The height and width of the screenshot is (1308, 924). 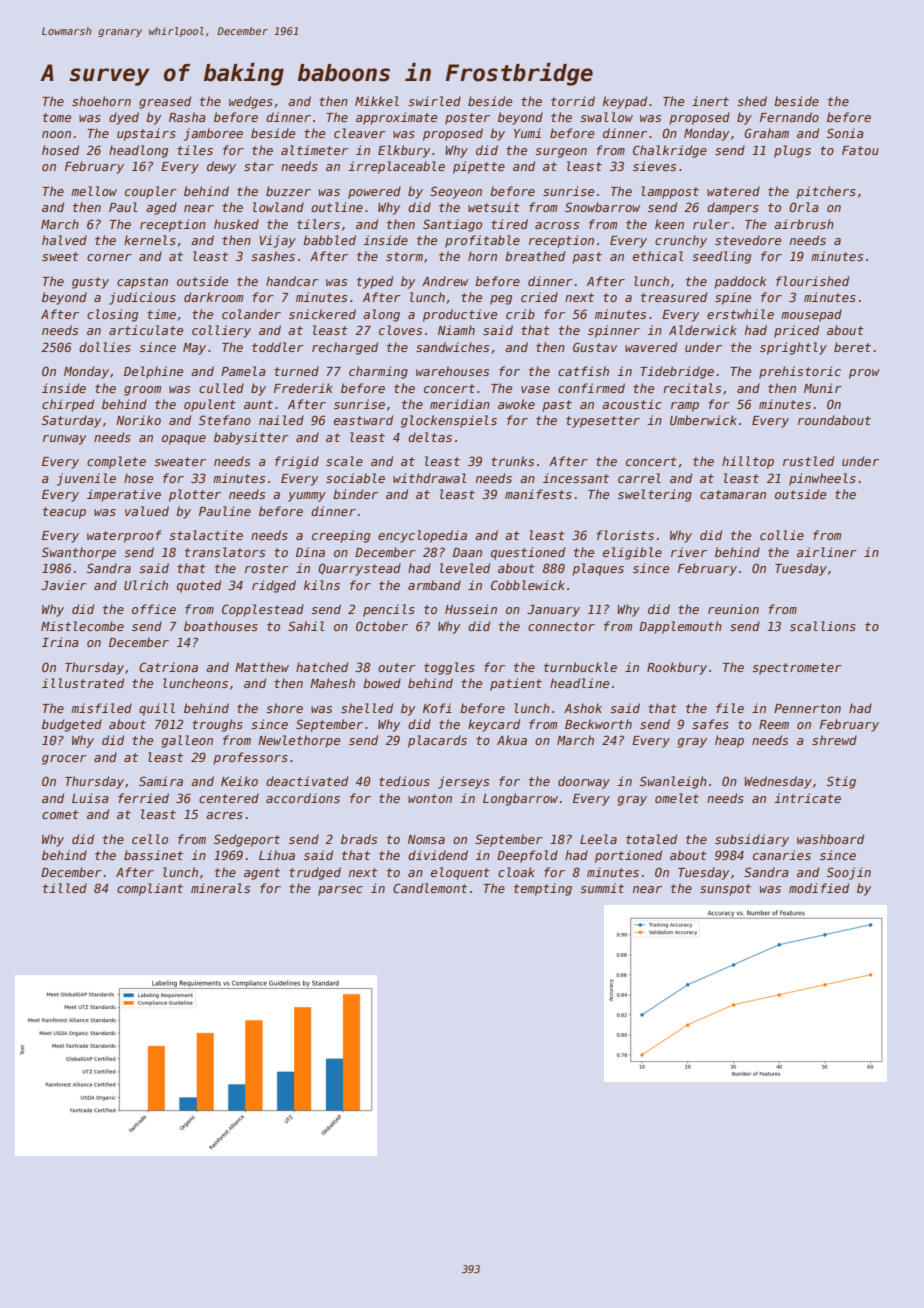 I want to click on Daan, so click(x=467, y=552).
